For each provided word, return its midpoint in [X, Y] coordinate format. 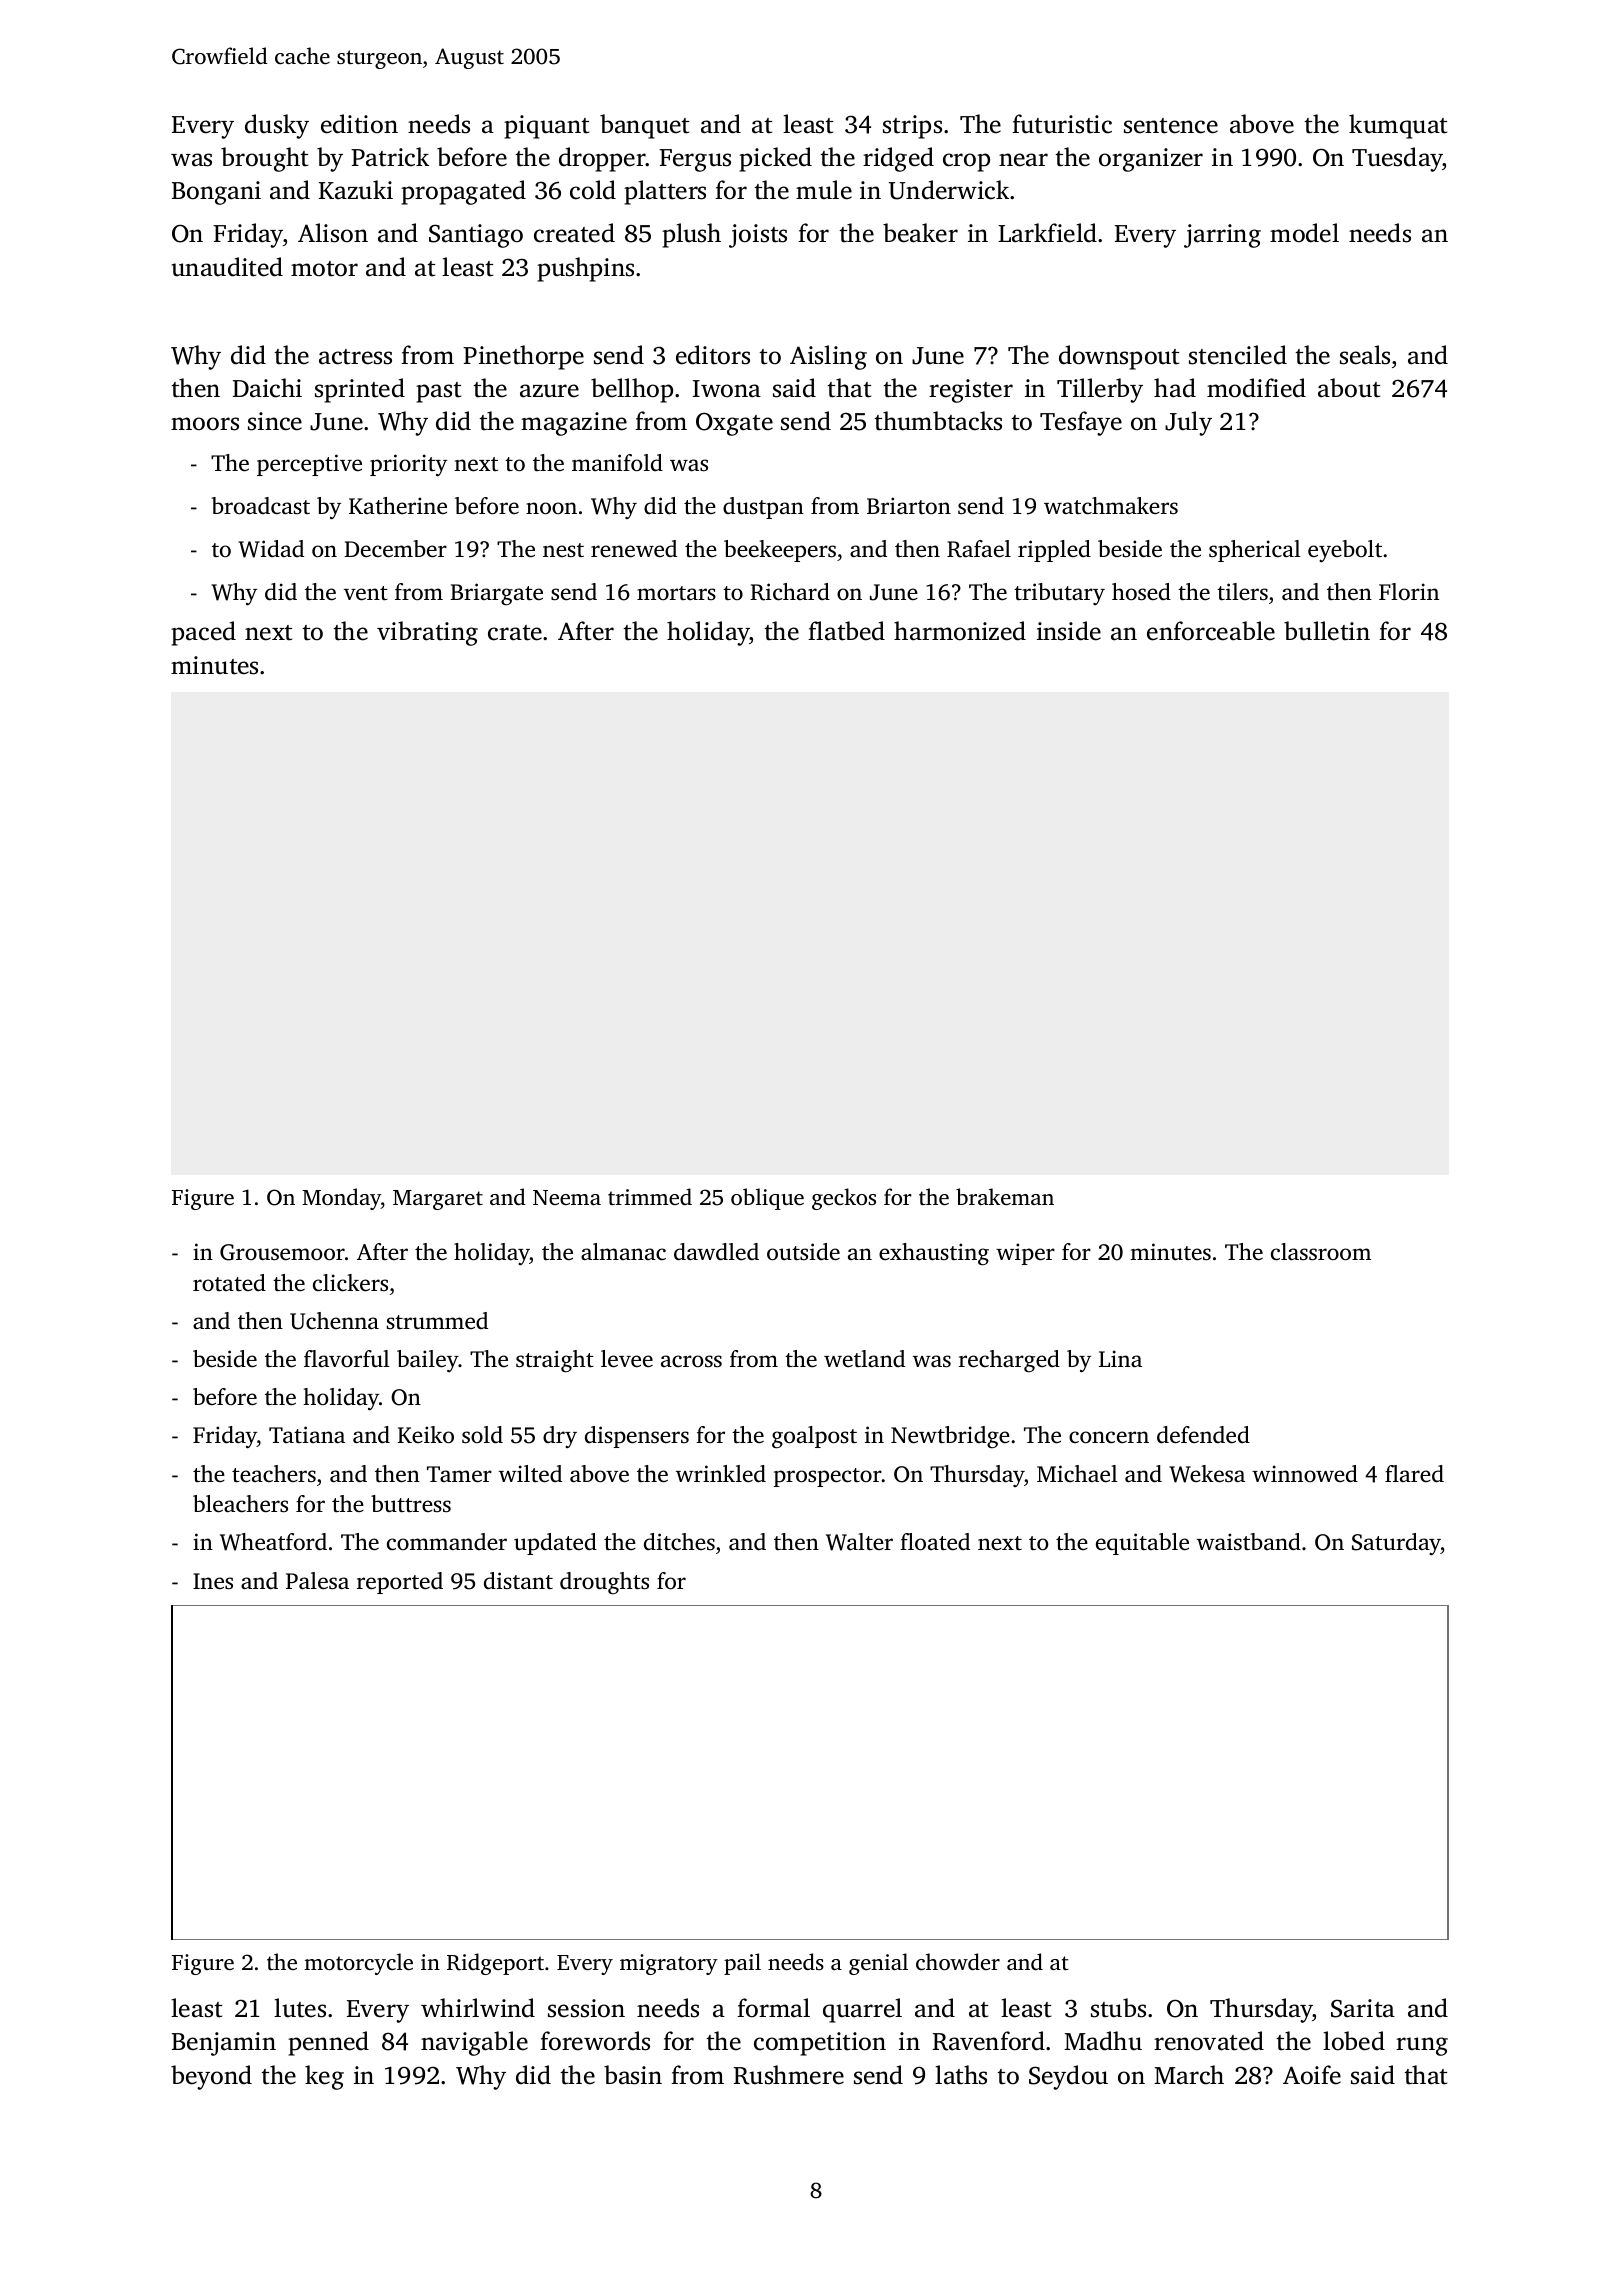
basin [633, 2075]
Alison [333, 233]
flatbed [846, 631]
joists [758, 236]
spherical [1254, 551]
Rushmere [789, 2075]
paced [203, 633]
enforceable [1211, 631]
